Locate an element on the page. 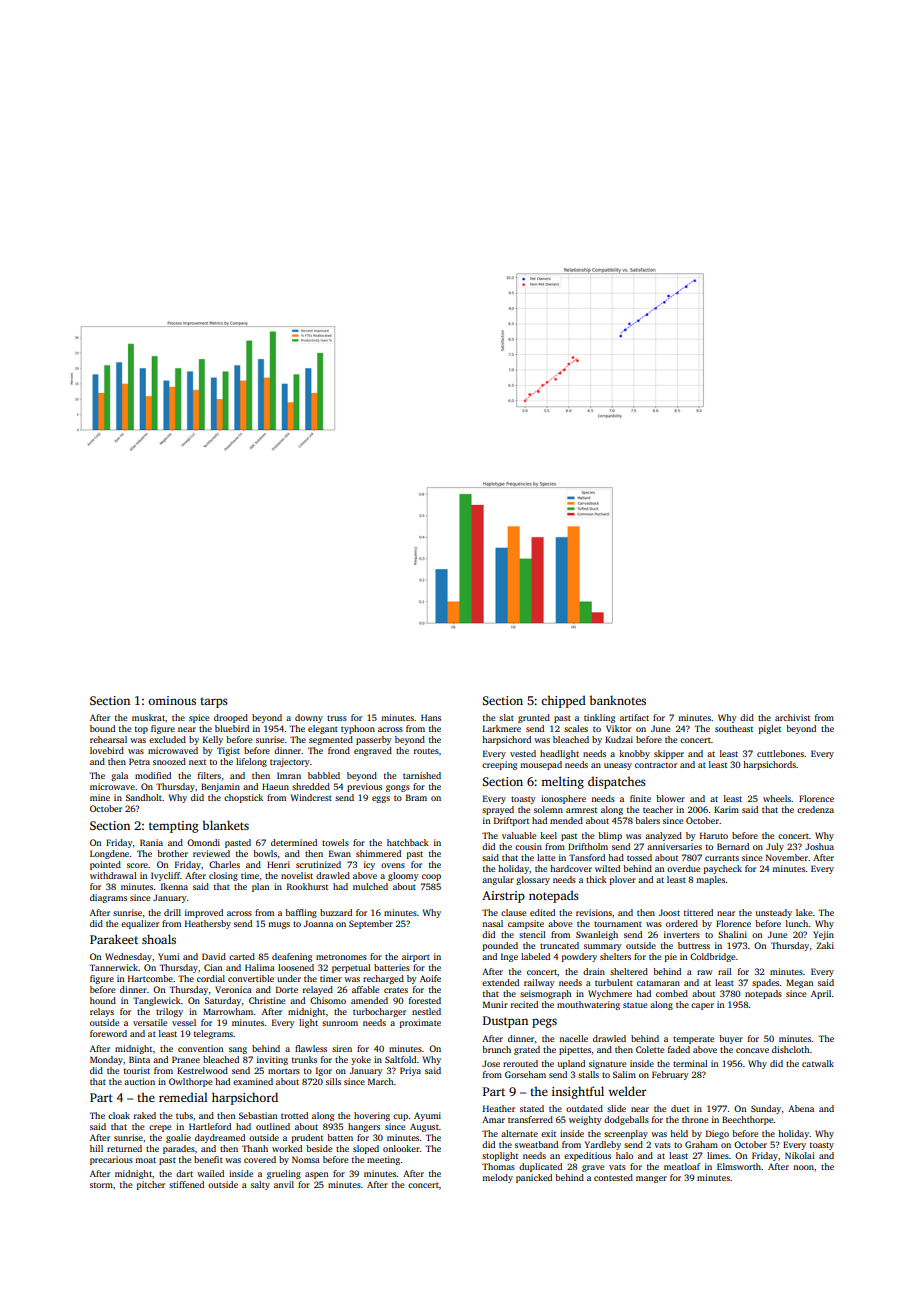  balers is located at coordinates (647, 820).
